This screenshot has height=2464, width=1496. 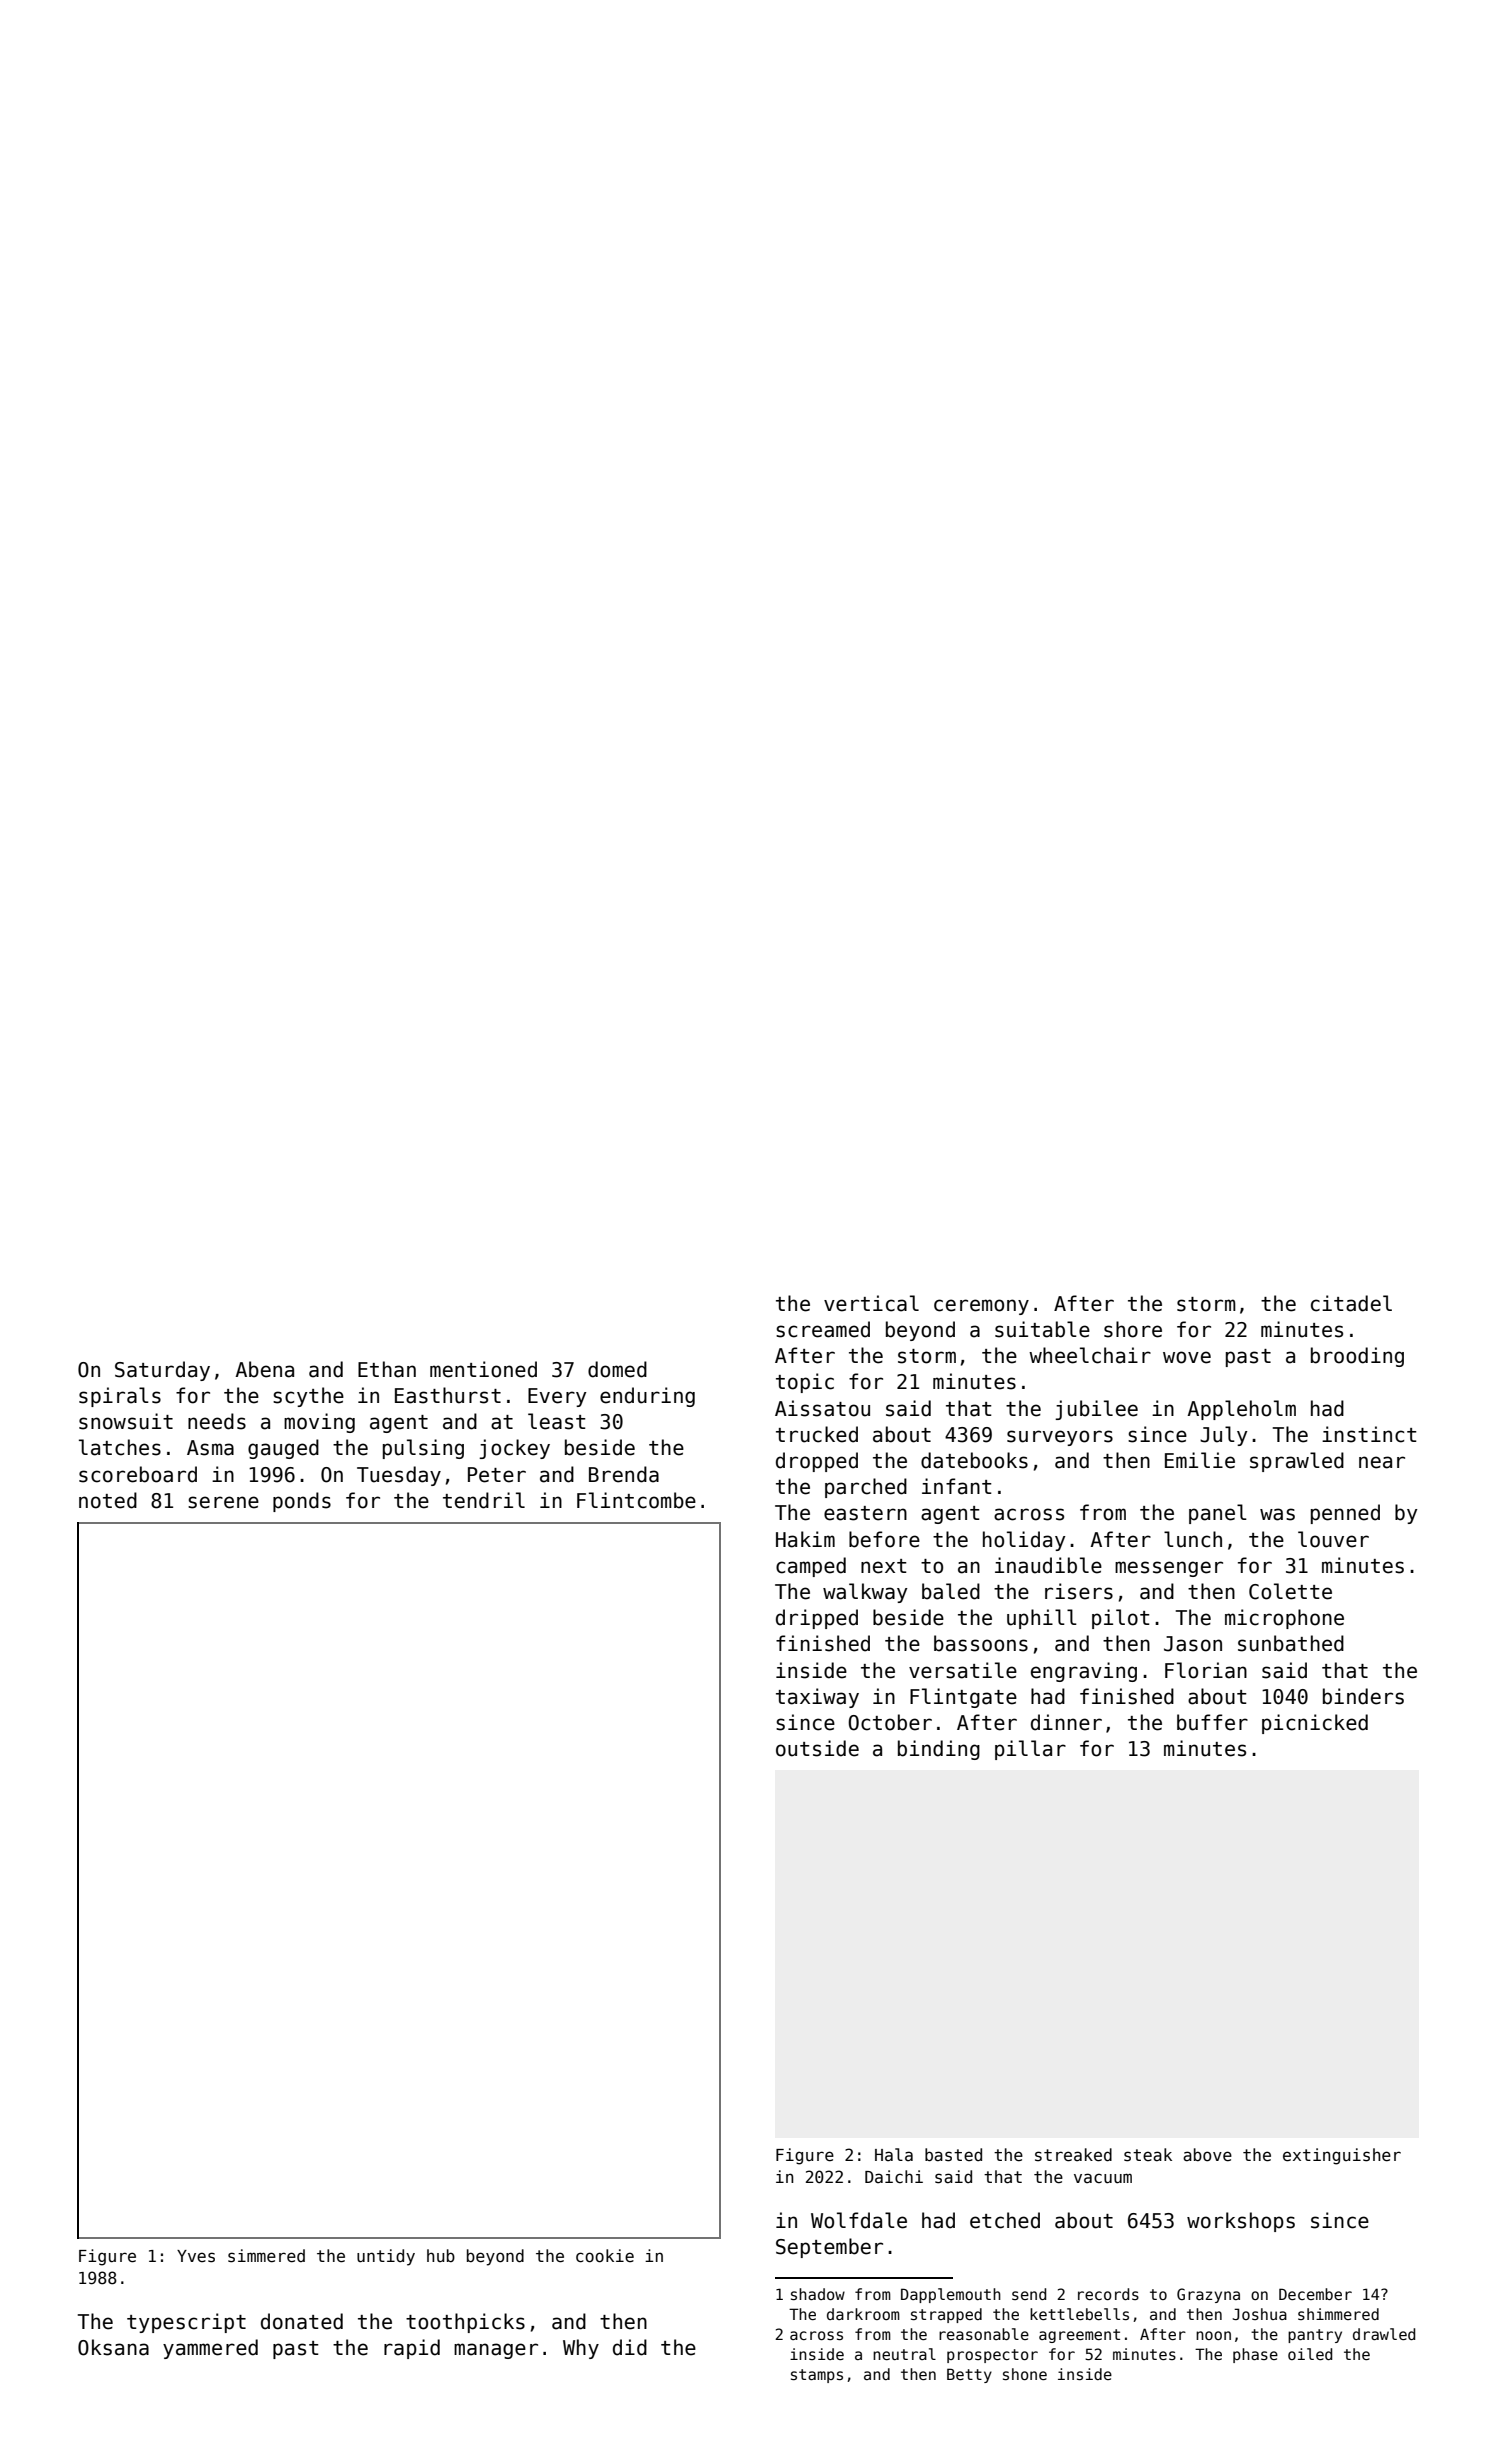 What do you see at coordinates (1030, 1750) in the screenshot?
I see `pillar` at bounding box center [1030, 1750].
